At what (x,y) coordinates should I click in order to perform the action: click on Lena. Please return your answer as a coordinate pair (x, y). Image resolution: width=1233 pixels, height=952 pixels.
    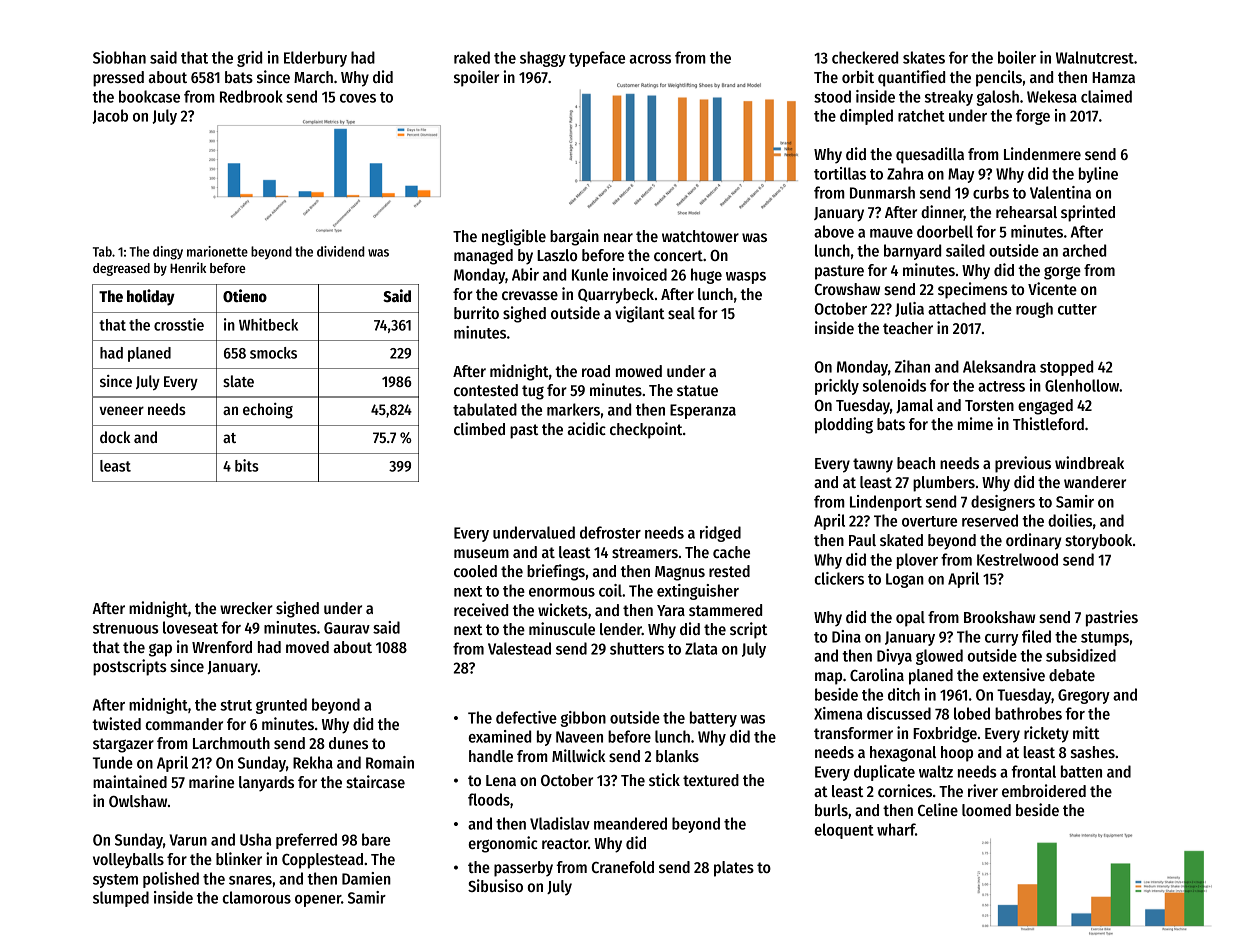
    Looking at the image, I should click on (501, 780).
